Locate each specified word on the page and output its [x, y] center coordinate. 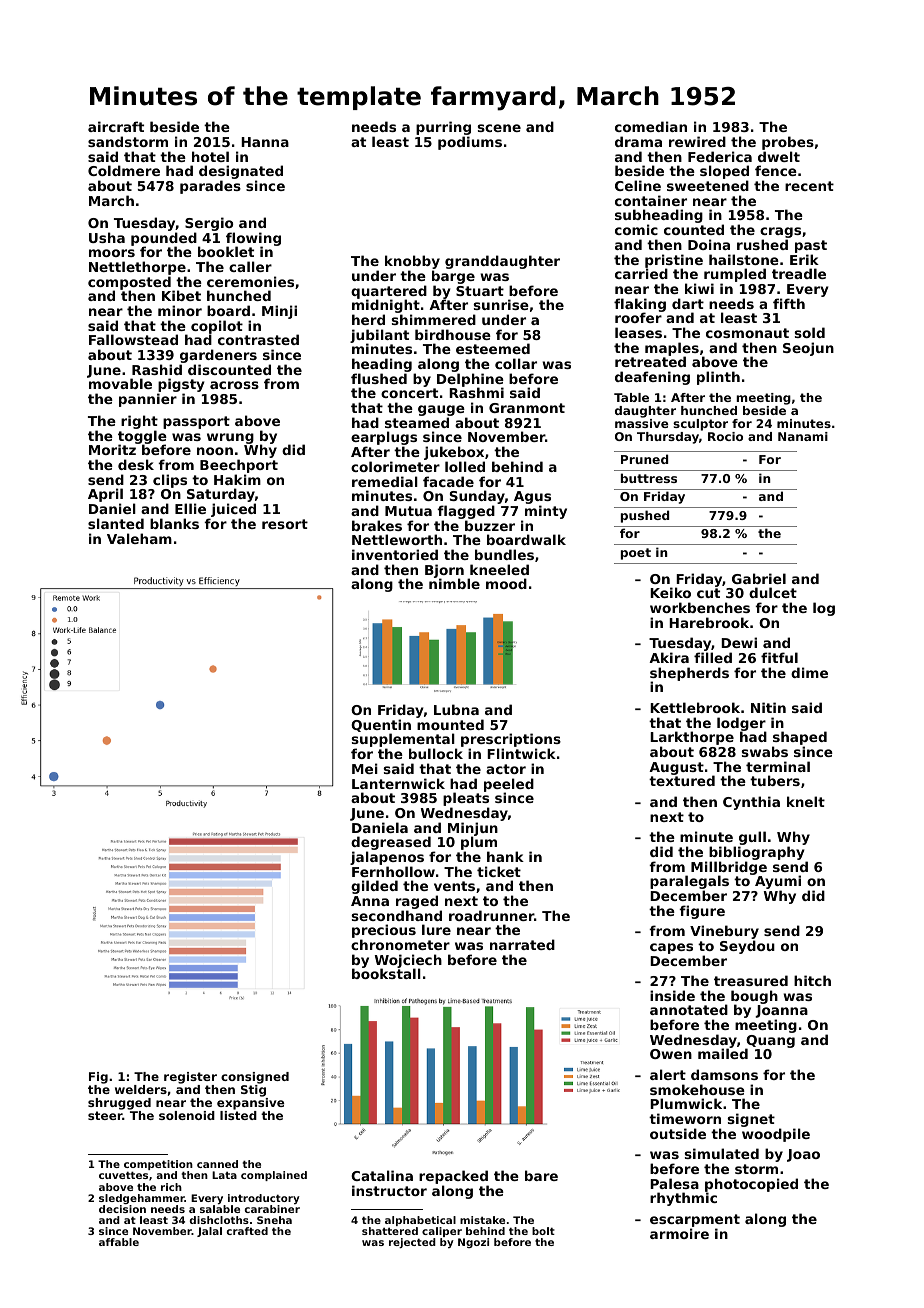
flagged [466, 512]
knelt [806, 801]
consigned [255, 1078]
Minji [279, 312]
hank [505, 856]
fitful [779, 657]
